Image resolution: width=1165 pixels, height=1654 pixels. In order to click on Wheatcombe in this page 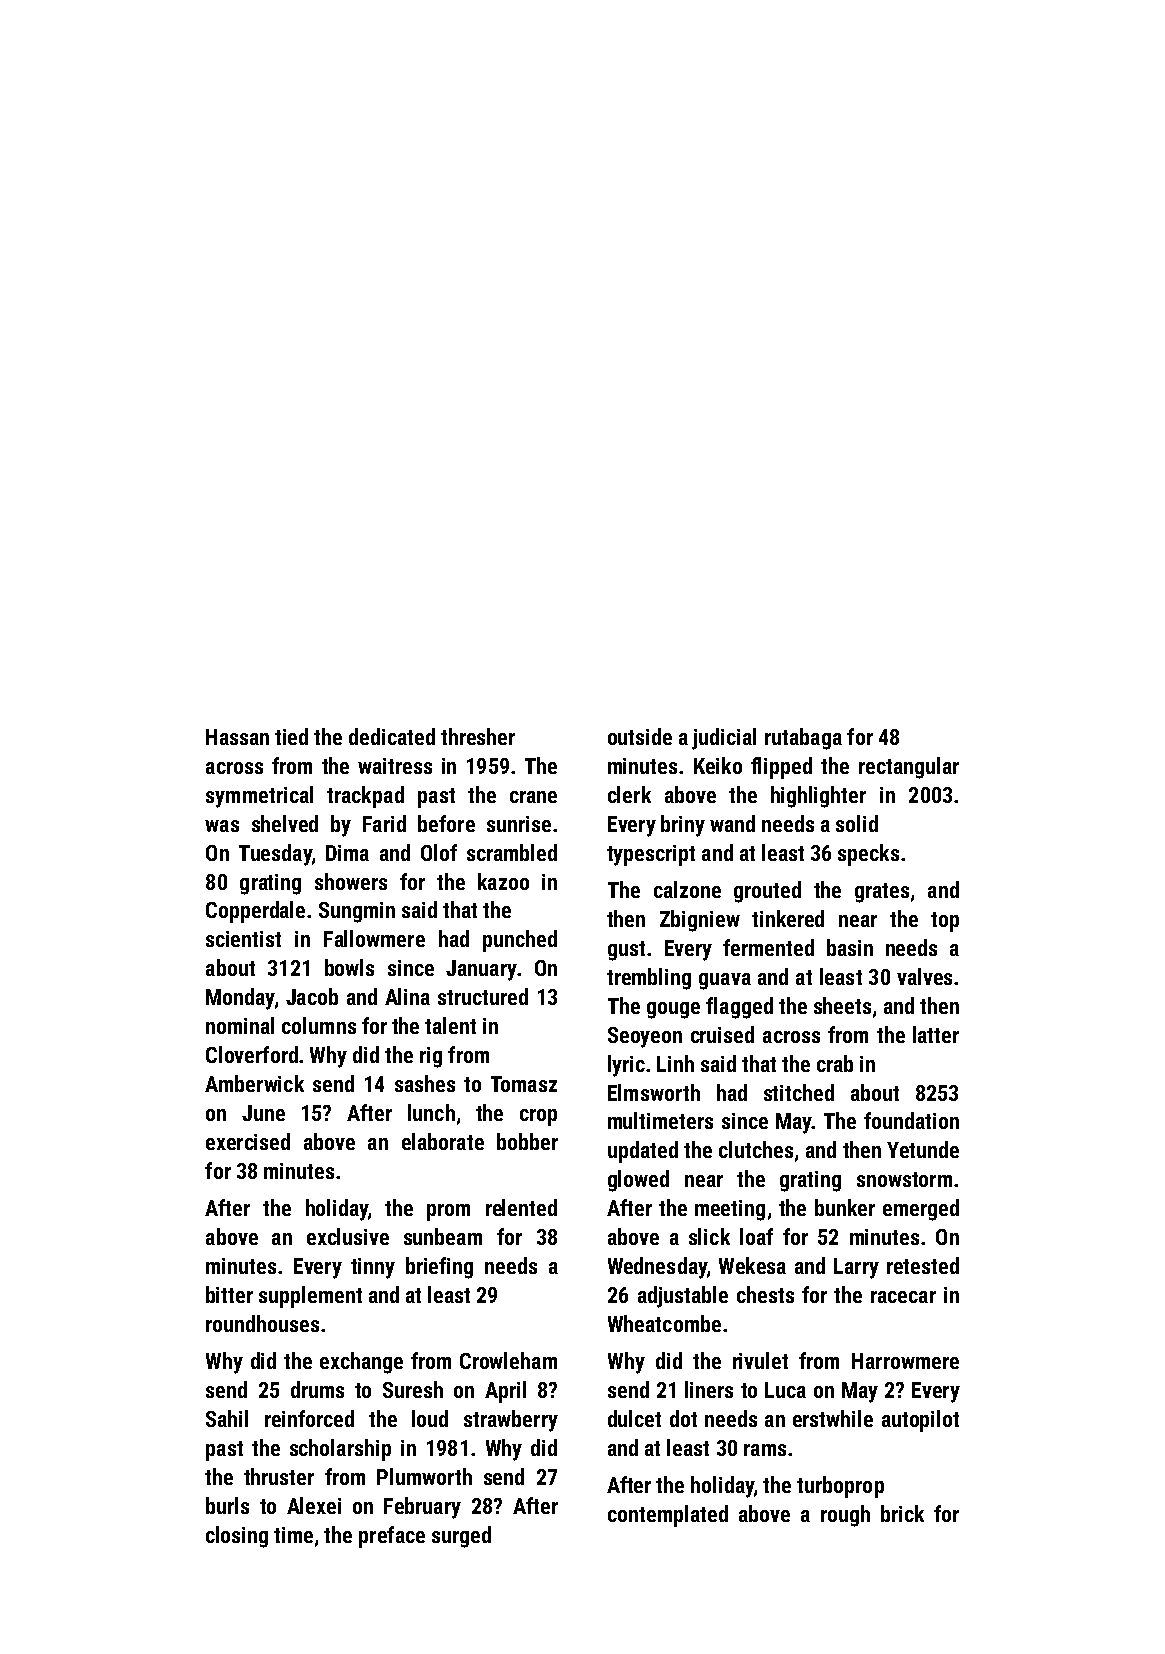, I will do `click(664, 1323)`.
